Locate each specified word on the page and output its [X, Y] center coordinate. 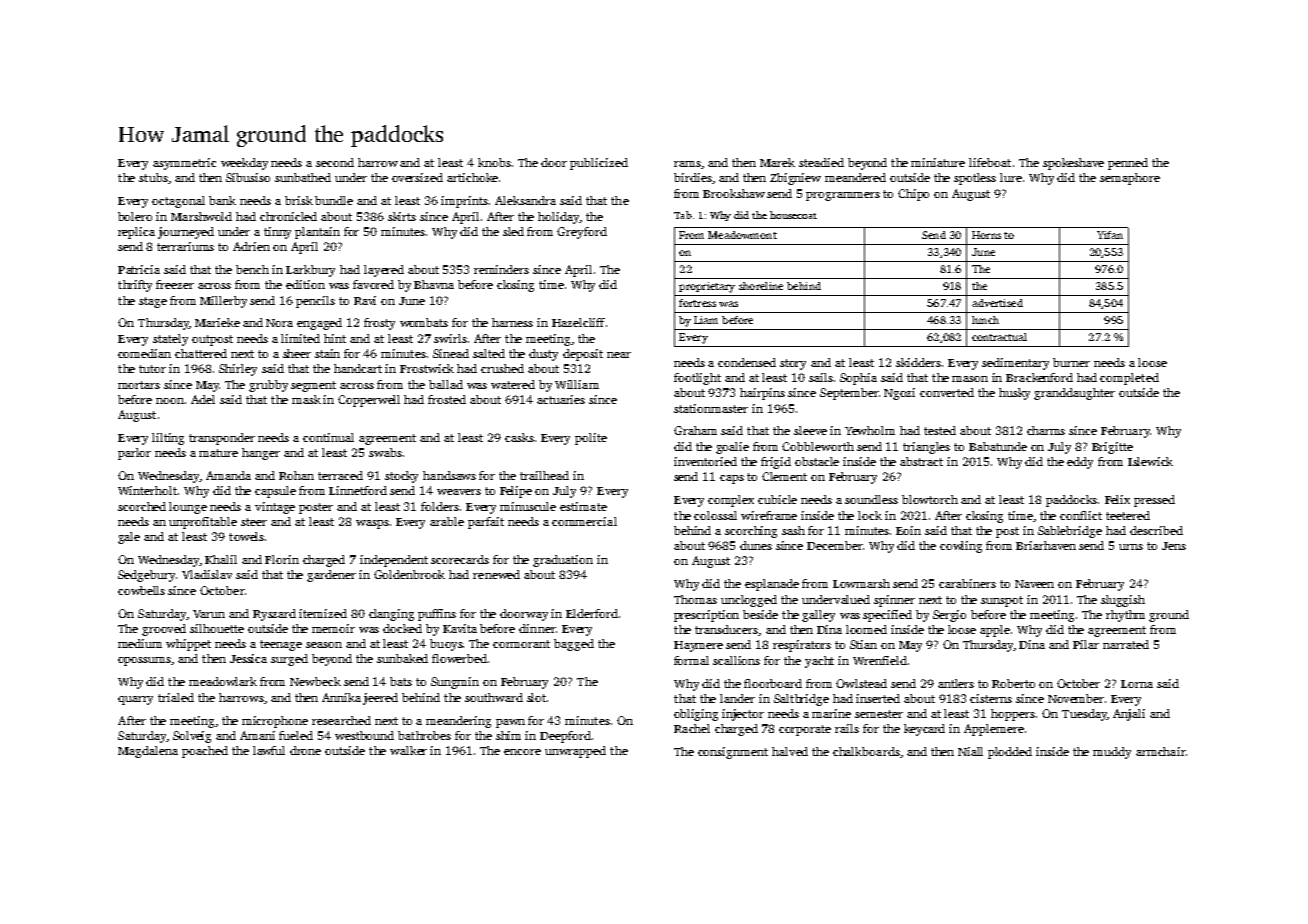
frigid [776, 463]
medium [140, 643]
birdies [693, 177]
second [335, 162]
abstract [921, 461]
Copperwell [369, 401]
